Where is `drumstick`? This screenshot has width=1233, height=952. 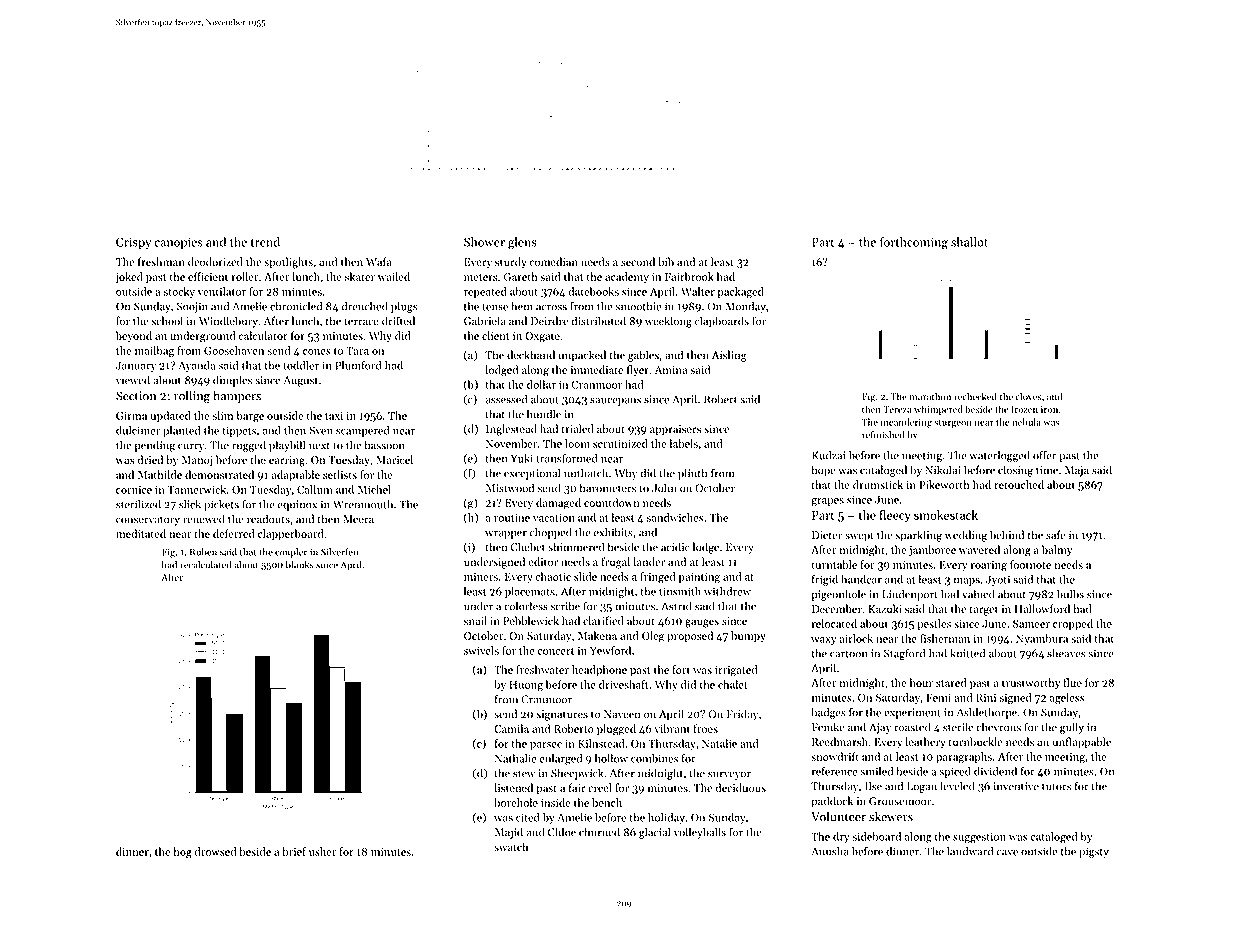 drumstick is located at coordinates (878, 484).
